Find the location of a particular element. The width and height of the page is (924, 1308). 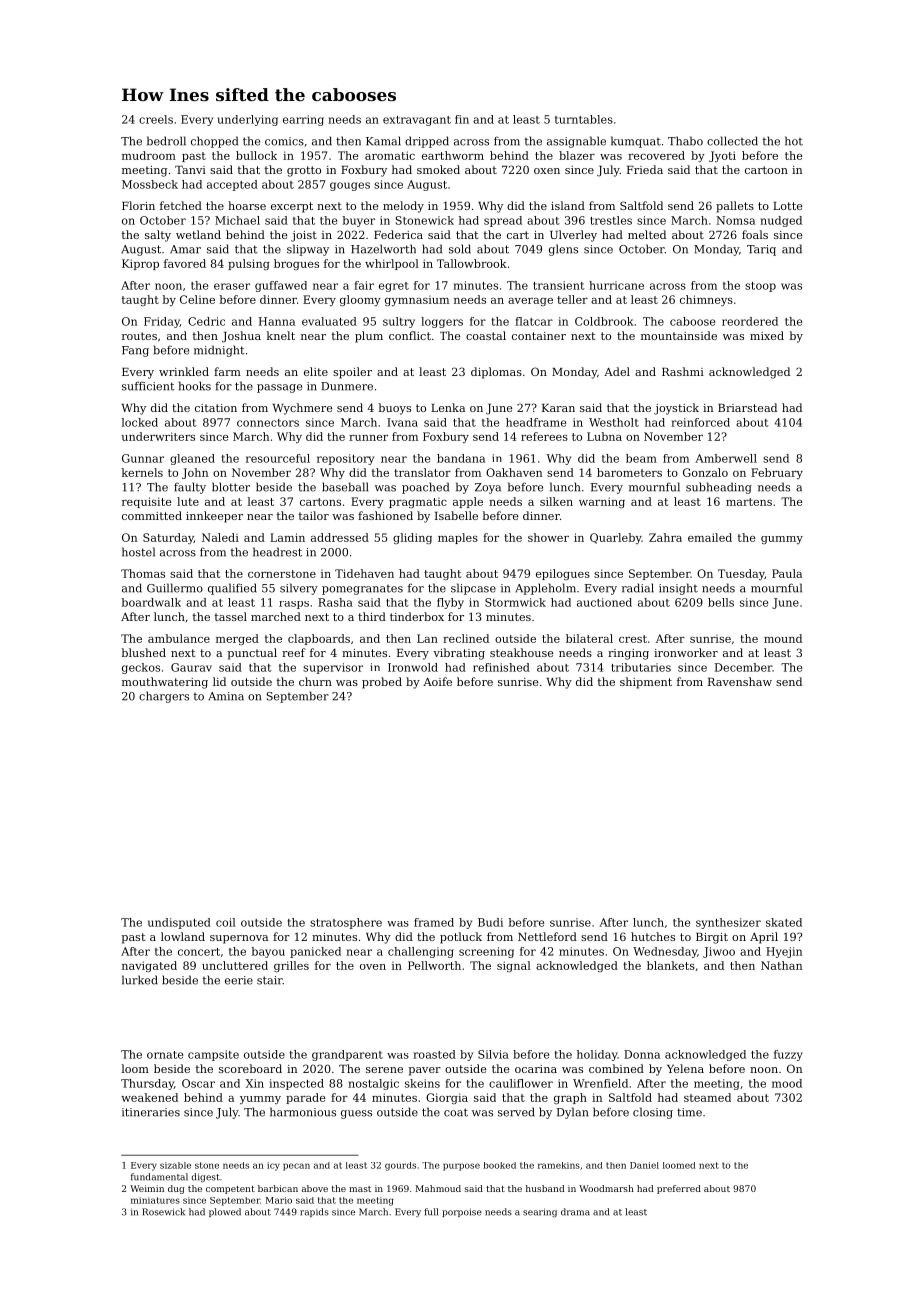

Paula is located at coordinates (787, 573).
